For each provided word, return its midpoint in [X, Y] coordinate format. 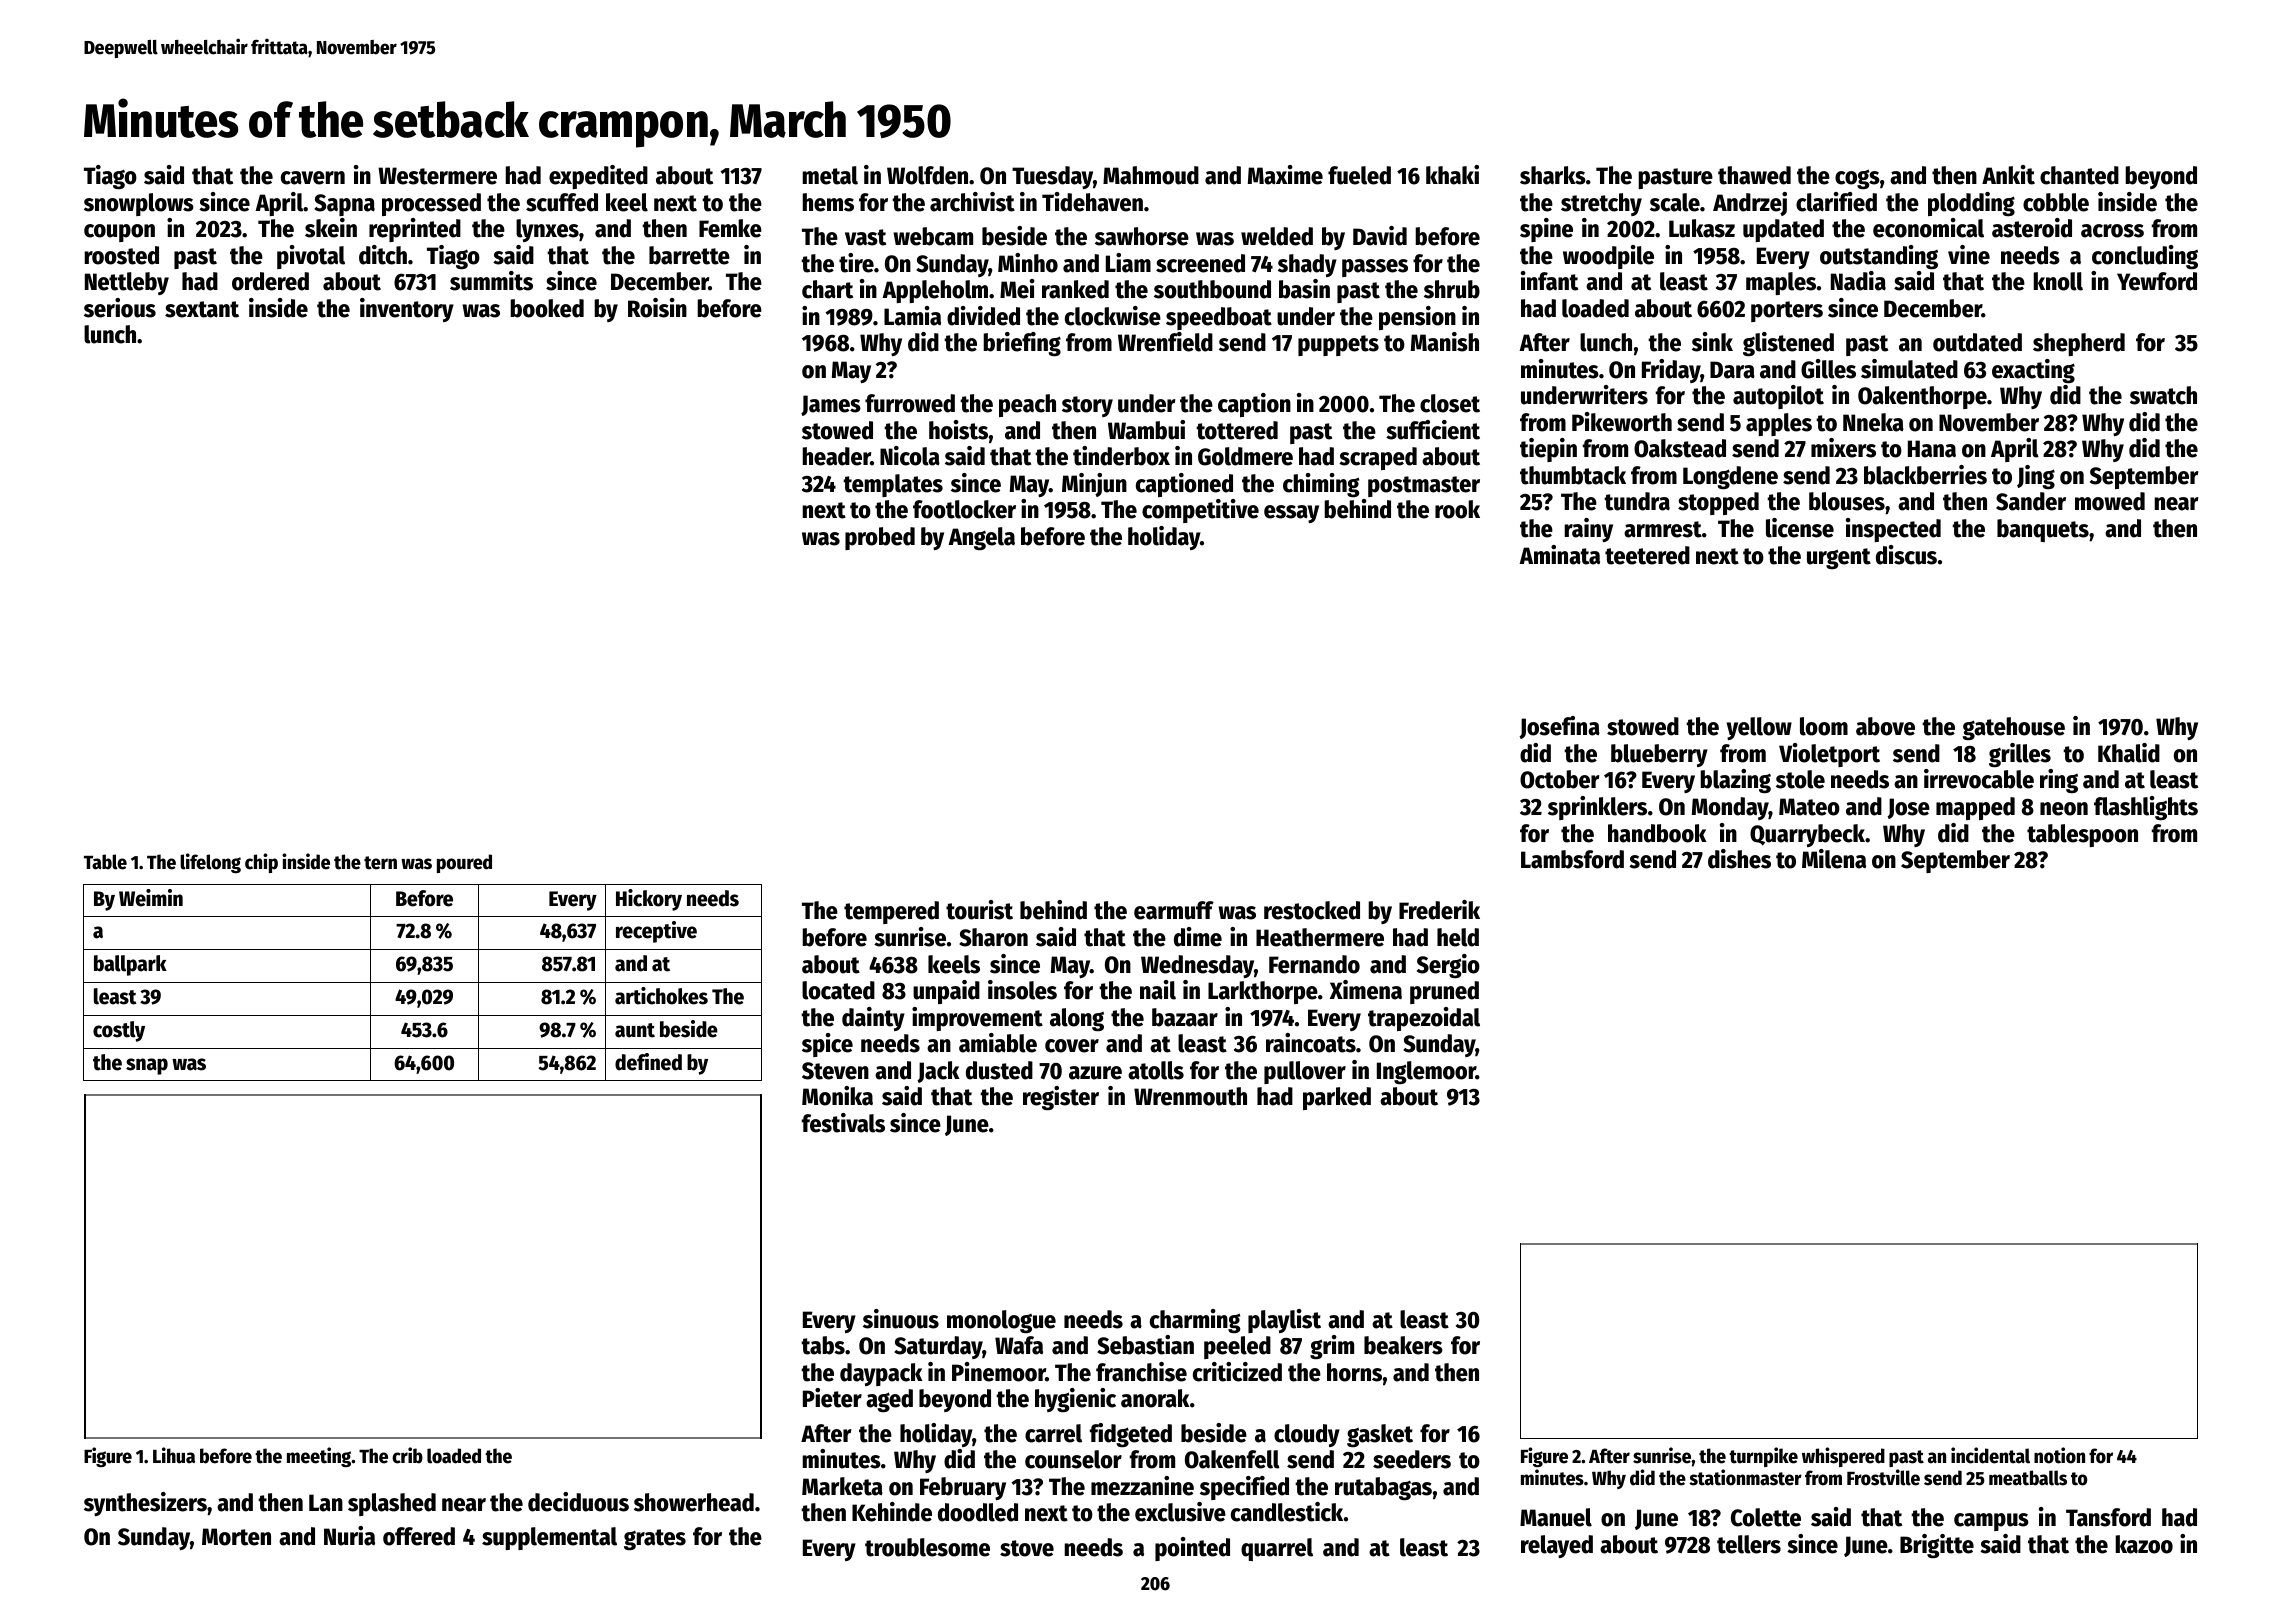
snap [147, 1066]
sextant [202, 309]
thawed [1754, 175]
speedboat [1219, 318]
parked [1337, 1098]
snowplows [139, 204]
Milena [1834, 859]
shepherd [2079, 344]
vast [865, 237]
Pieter [832, 1398]
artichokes [661, 996]
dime [1198, 937]
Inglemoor [1426, 1072]
